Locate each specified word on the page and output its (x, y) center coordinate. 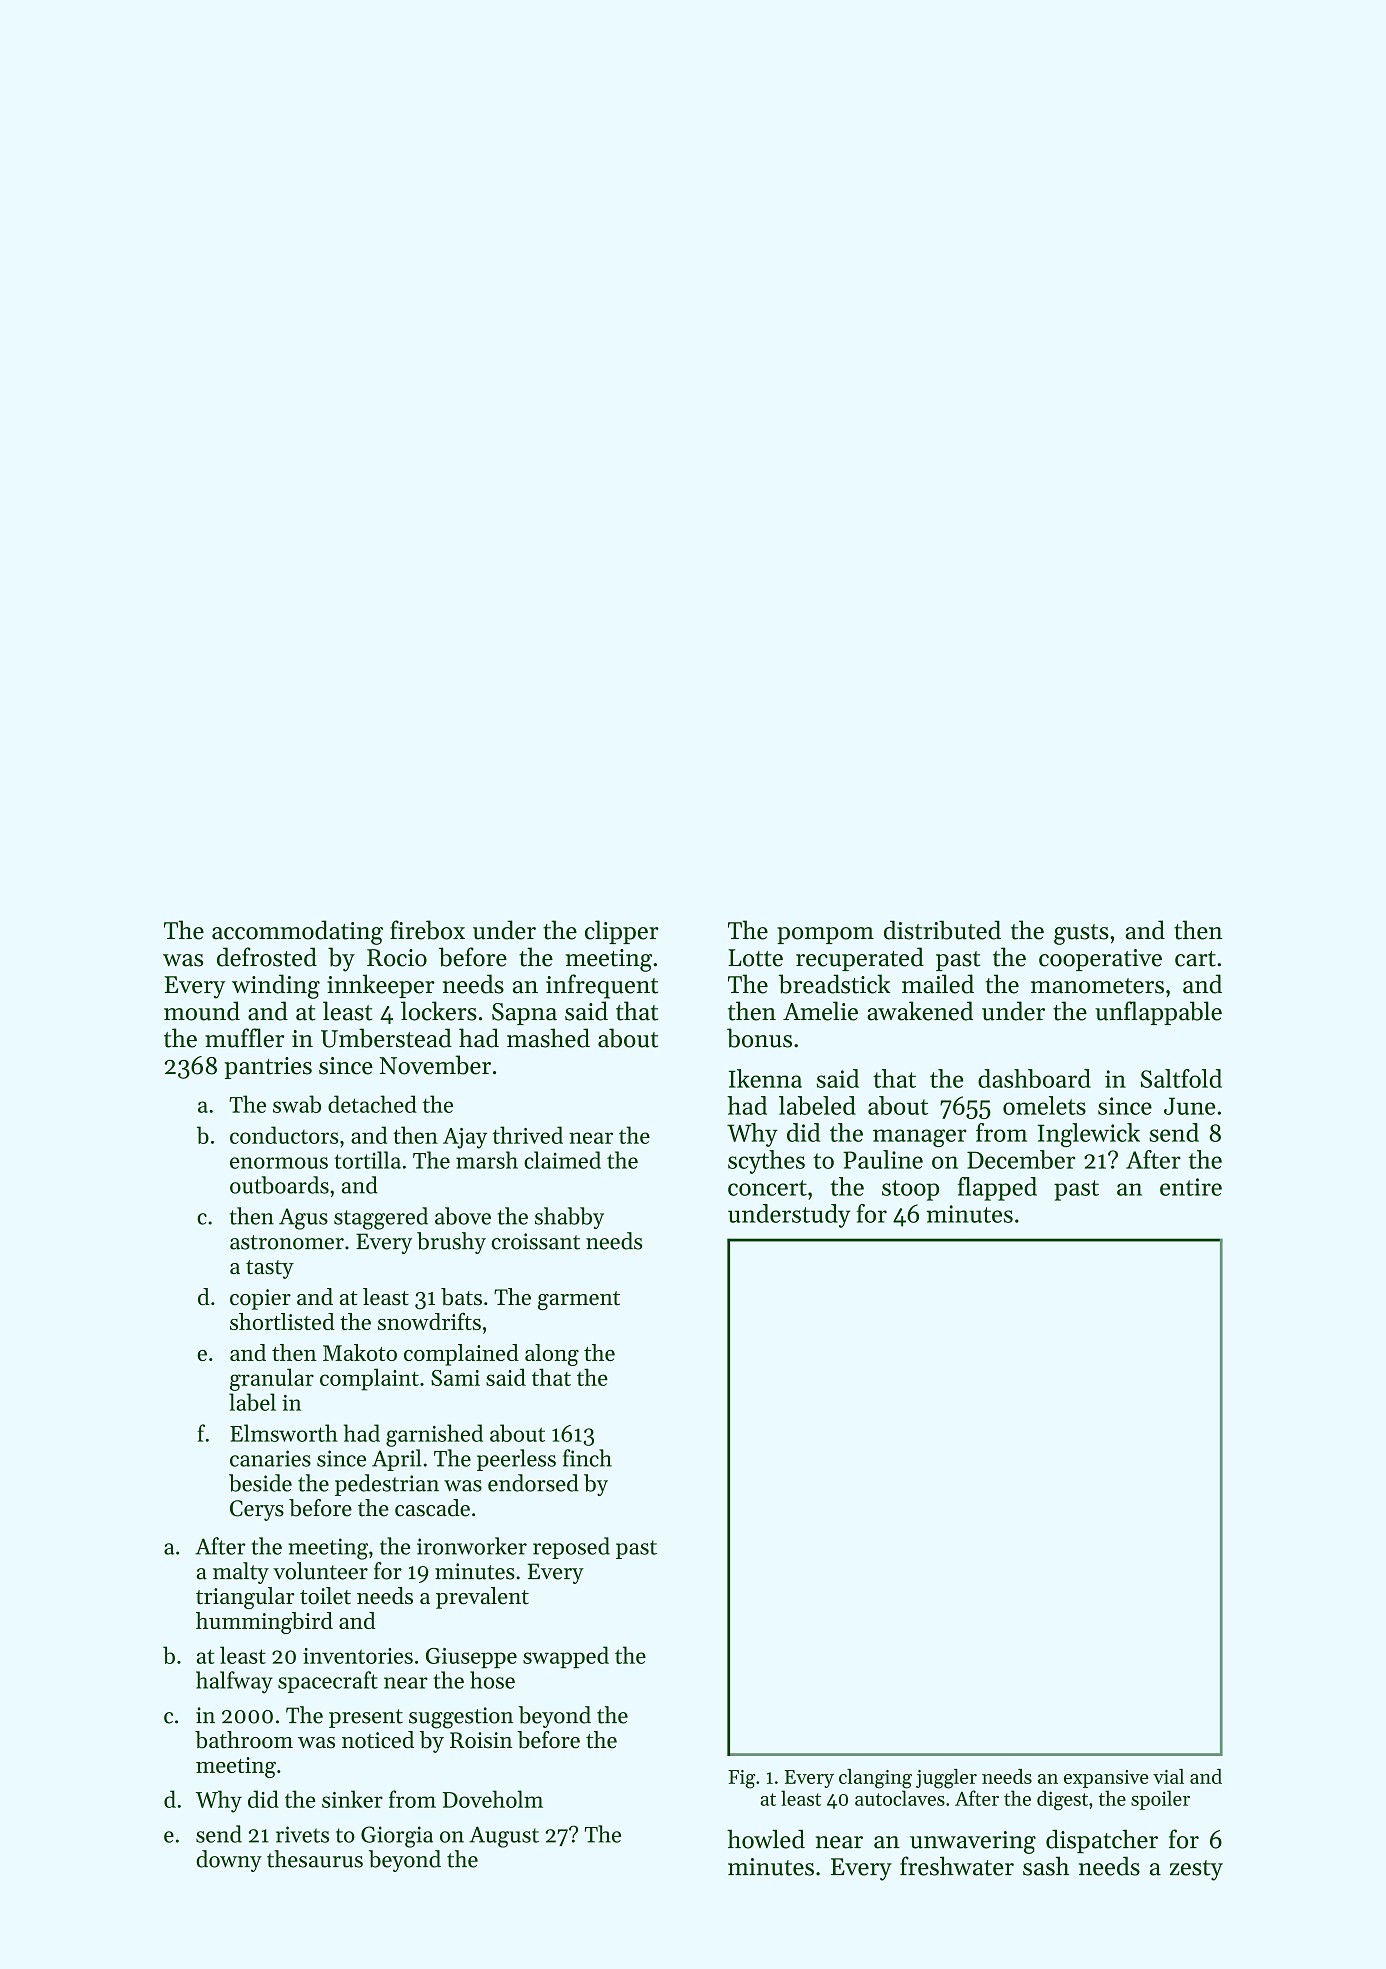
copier (260, 1299)
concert (767, 1188)
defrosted (267, 957)
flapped (997, 1189)
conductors (284, 1135)
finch (587, 1458)
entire (1191, 1187)
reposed (571, 1548)
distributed (942, 930)
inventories (358, 1656)
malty (241, 1573)
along (552, 1355)
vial (1168, 1776)
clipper (622, 932)
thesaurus (315, 1859)
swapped (566, 1657)
